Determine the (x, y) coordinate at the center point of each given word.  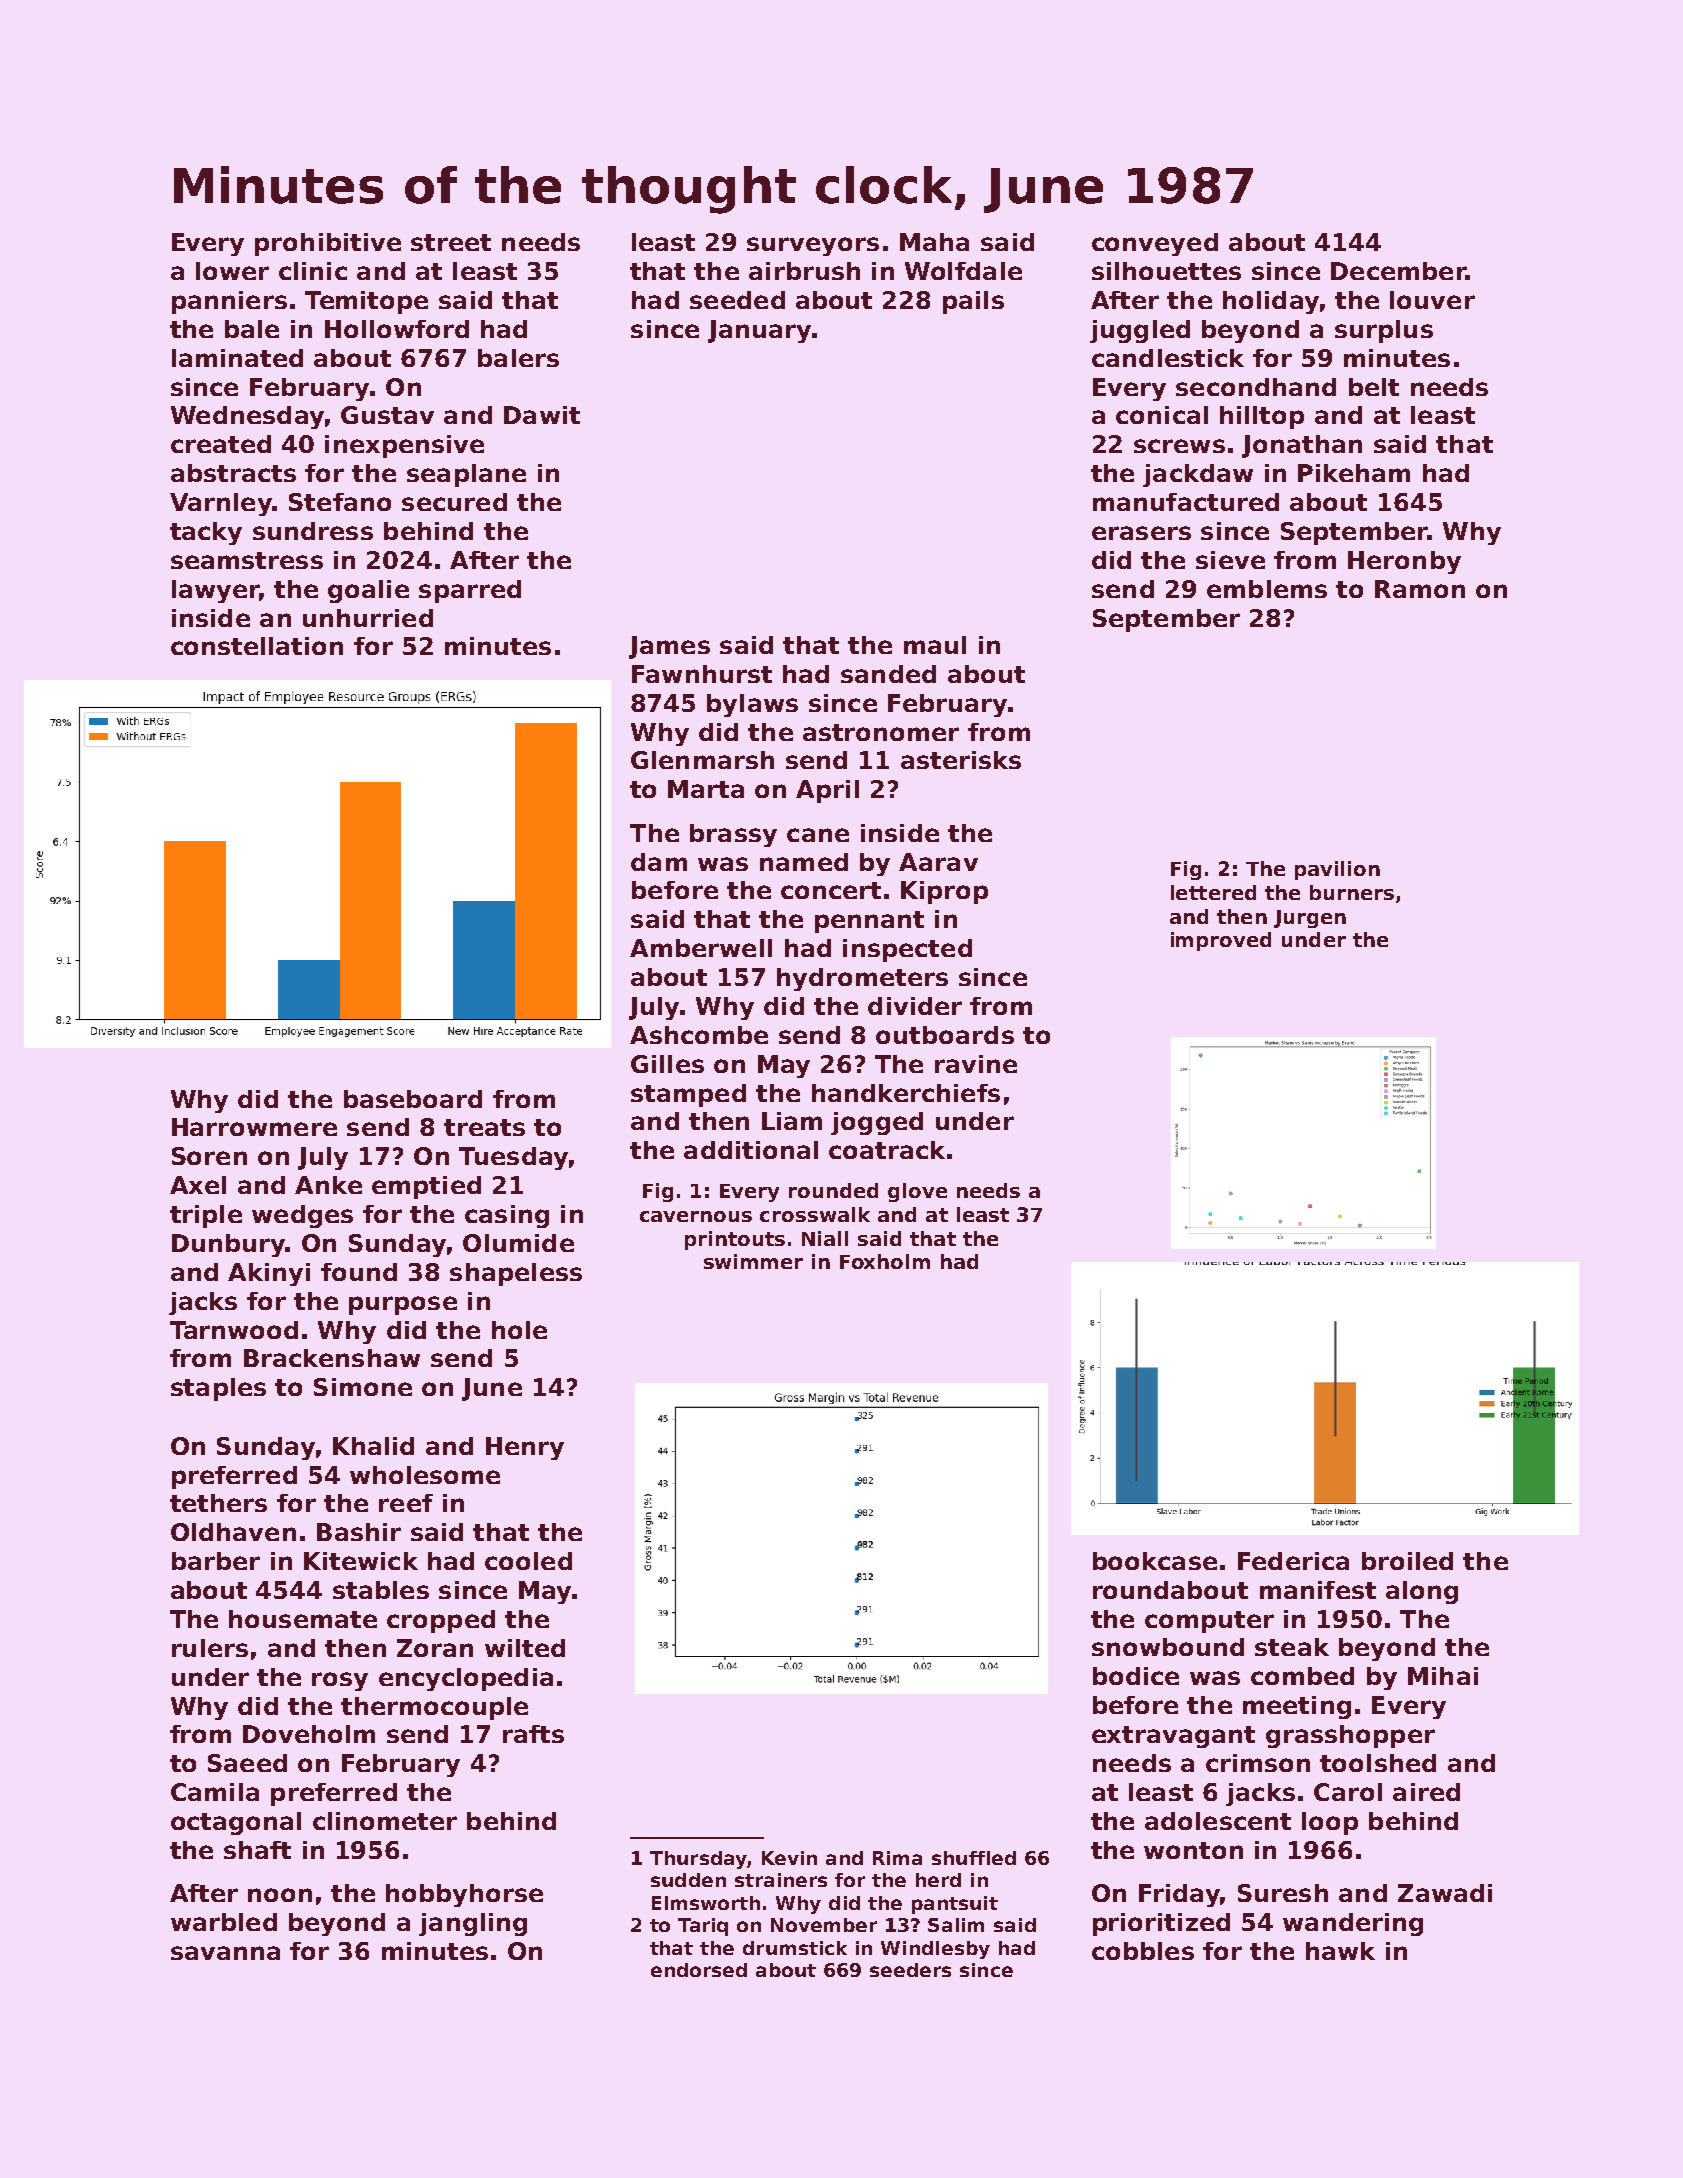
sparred (470, 591)
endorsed (699, 1970)
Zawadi (1445, 1893)
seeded (737, 300)
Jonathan (1302, 446)
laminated (237, 358)
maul (935, 645)
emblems (1267, 589)
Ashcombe (699, 1035)
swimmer (753, 1261)
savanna (225, 1953)
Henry (525, 1448)
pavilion (1337, 870)
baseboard (413, 1099)
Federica (1293, 1561)
